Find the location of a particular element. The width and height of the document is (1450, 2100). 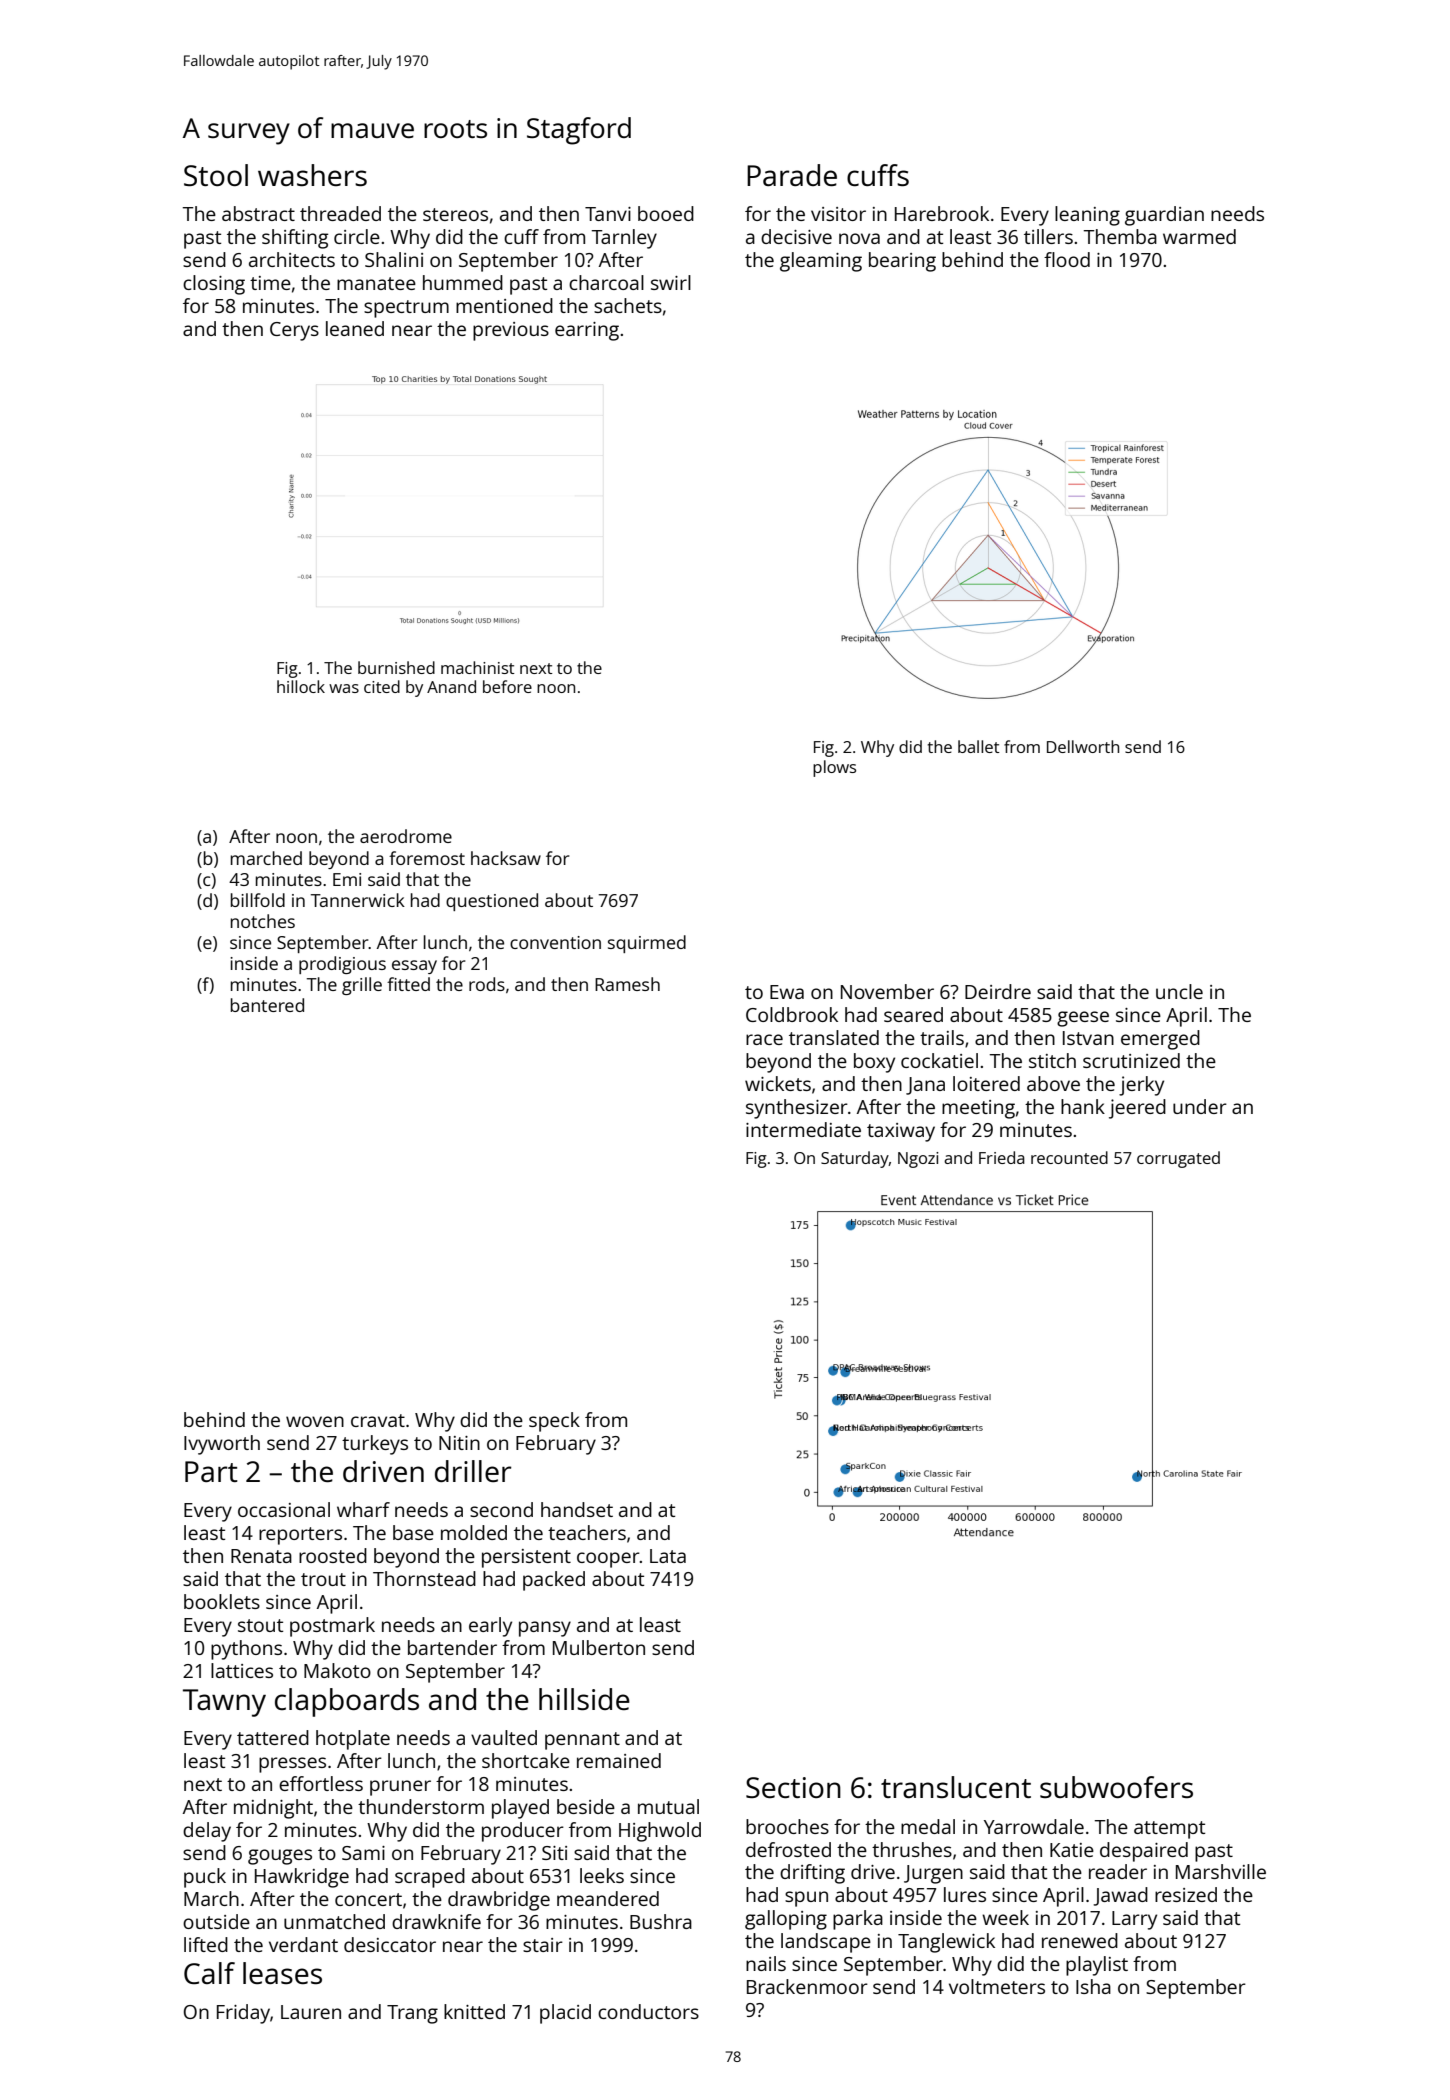

visitor is located at coordinates (838, 214).
